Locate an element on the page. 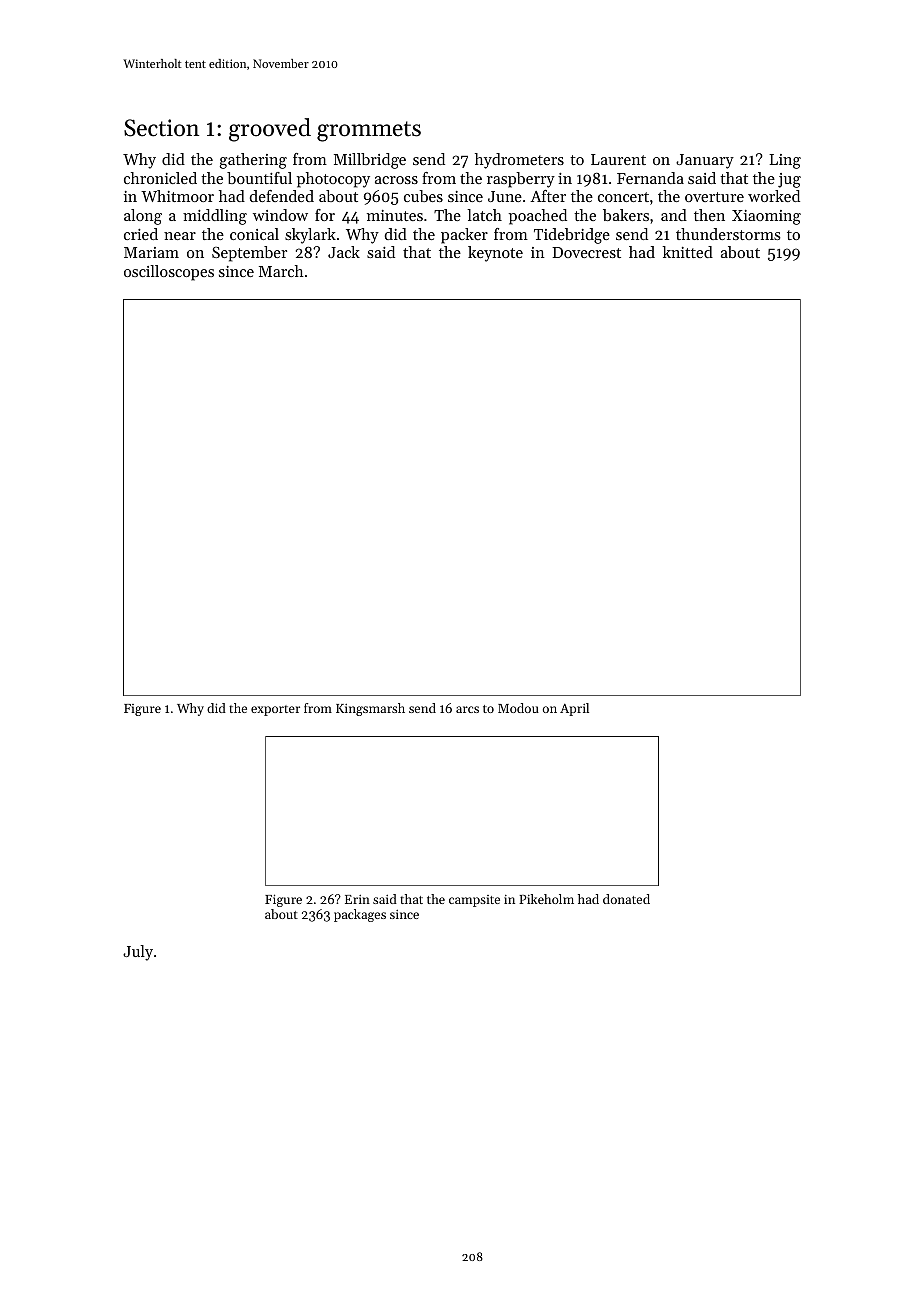  Kingsmarsh is located at coordinates (370, 709).
